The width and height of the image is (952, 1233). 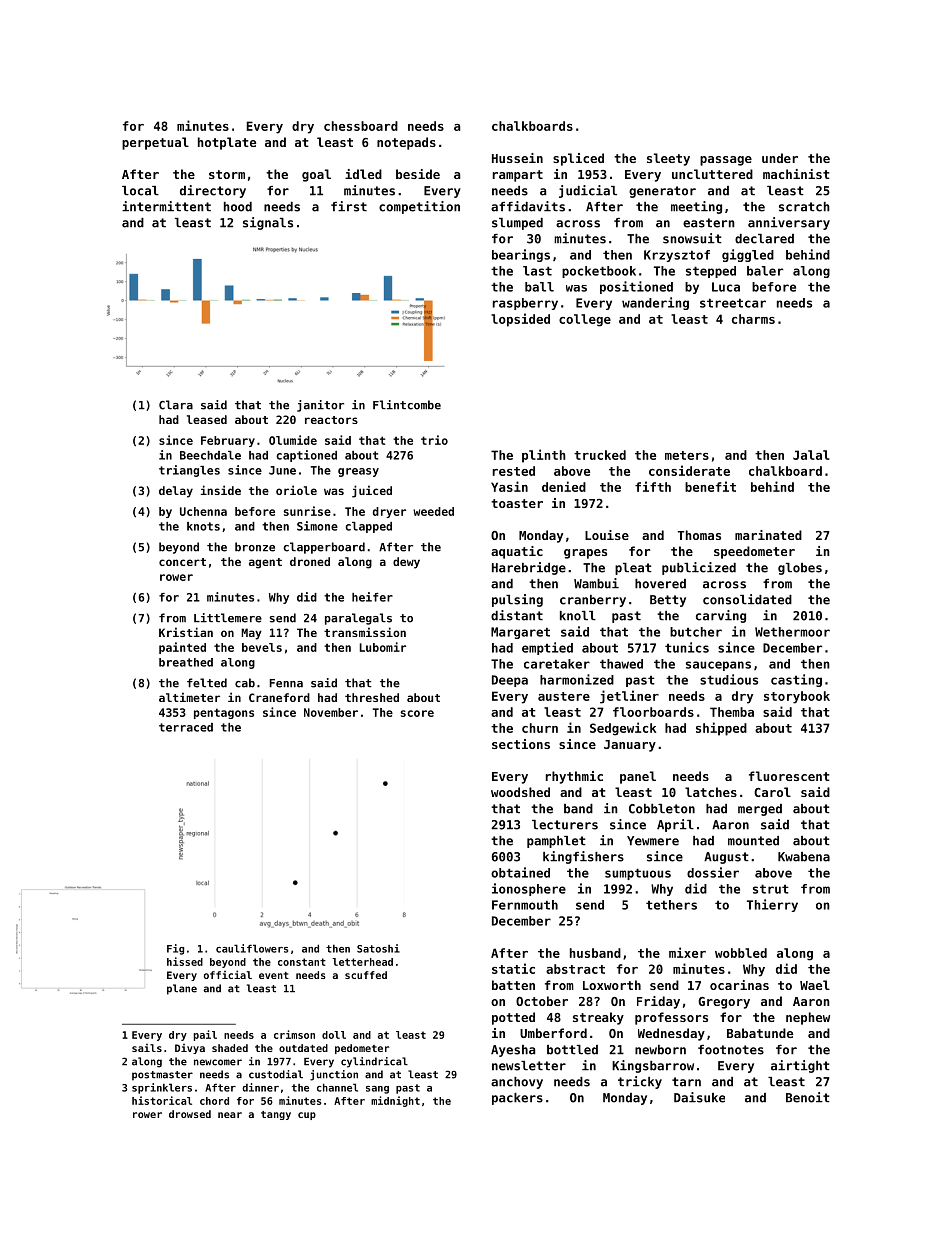 What do you see at coordinates (186, 727) in the image?
I see `terraced` at bounding box center [186, 727].
